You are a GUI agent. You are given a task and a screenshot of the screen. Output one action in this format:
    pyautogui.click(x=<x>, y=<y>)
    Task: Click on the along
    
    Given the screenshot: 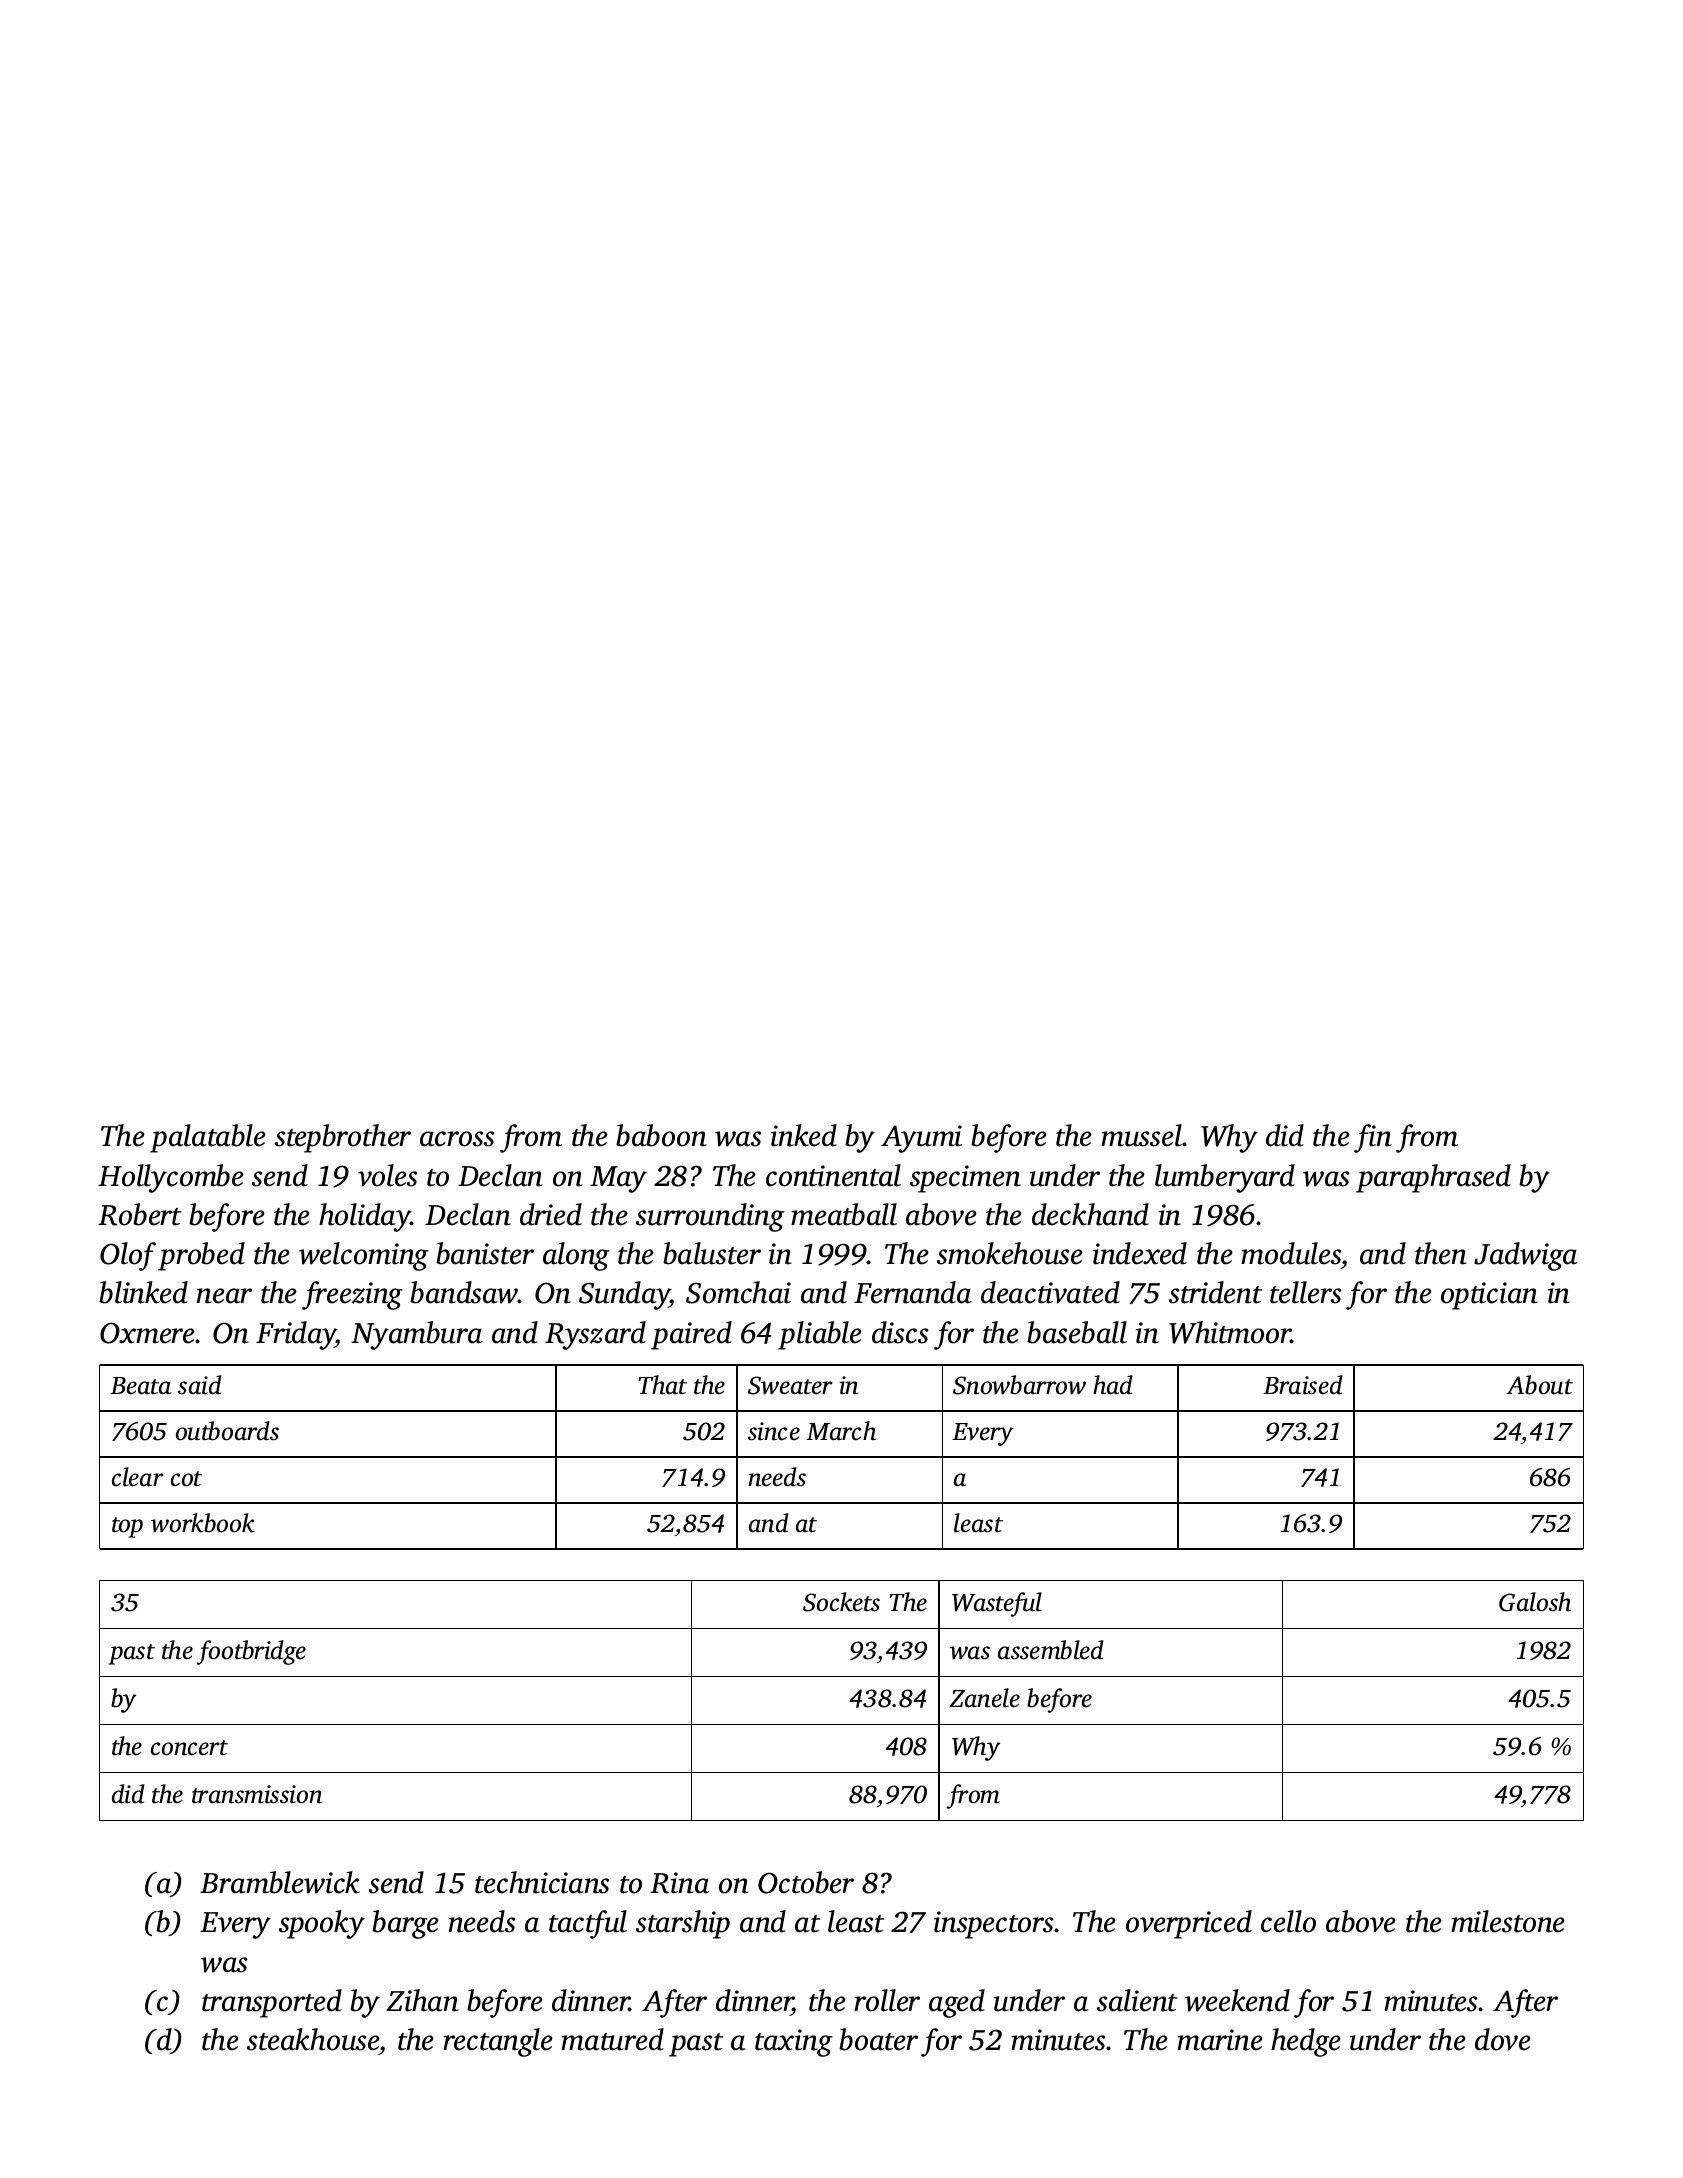 What is the action you would take?
    pyautogui.click(x=576, y=1256)
